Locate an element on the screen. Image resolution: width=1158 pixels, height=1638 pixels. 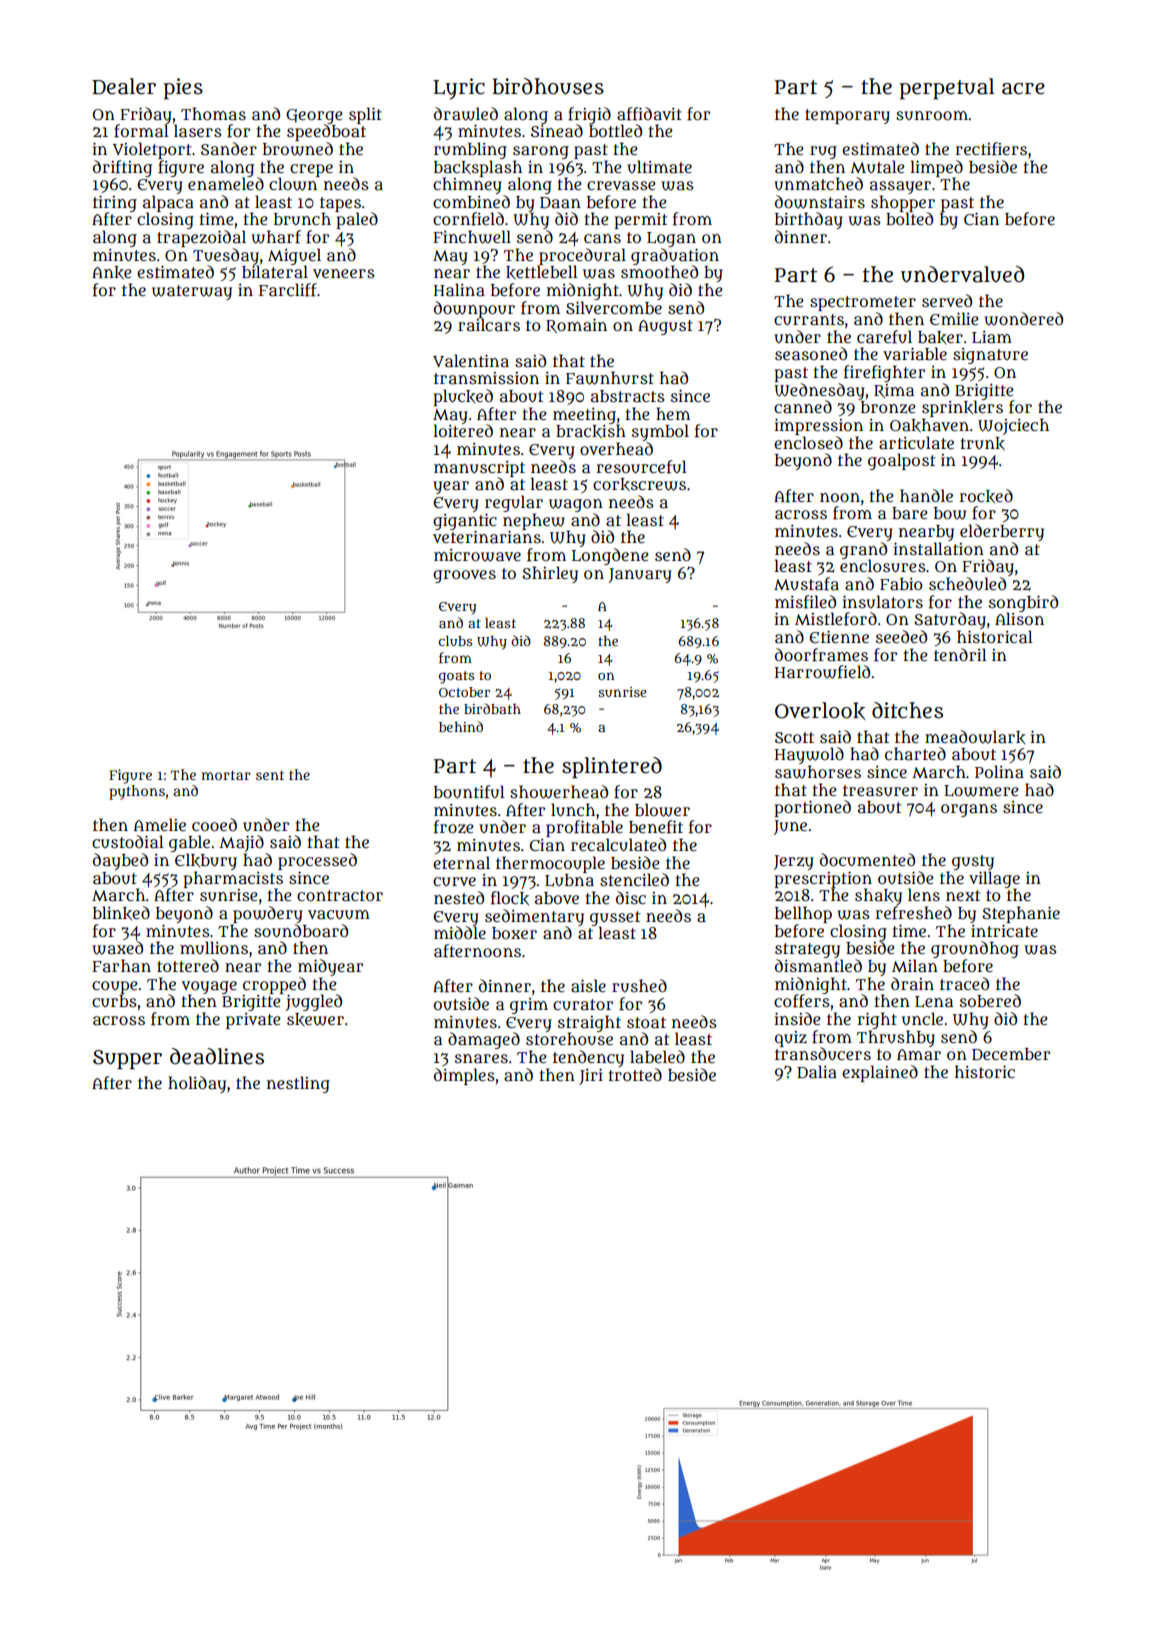
Shirley is located at coordinates (550, 574).
